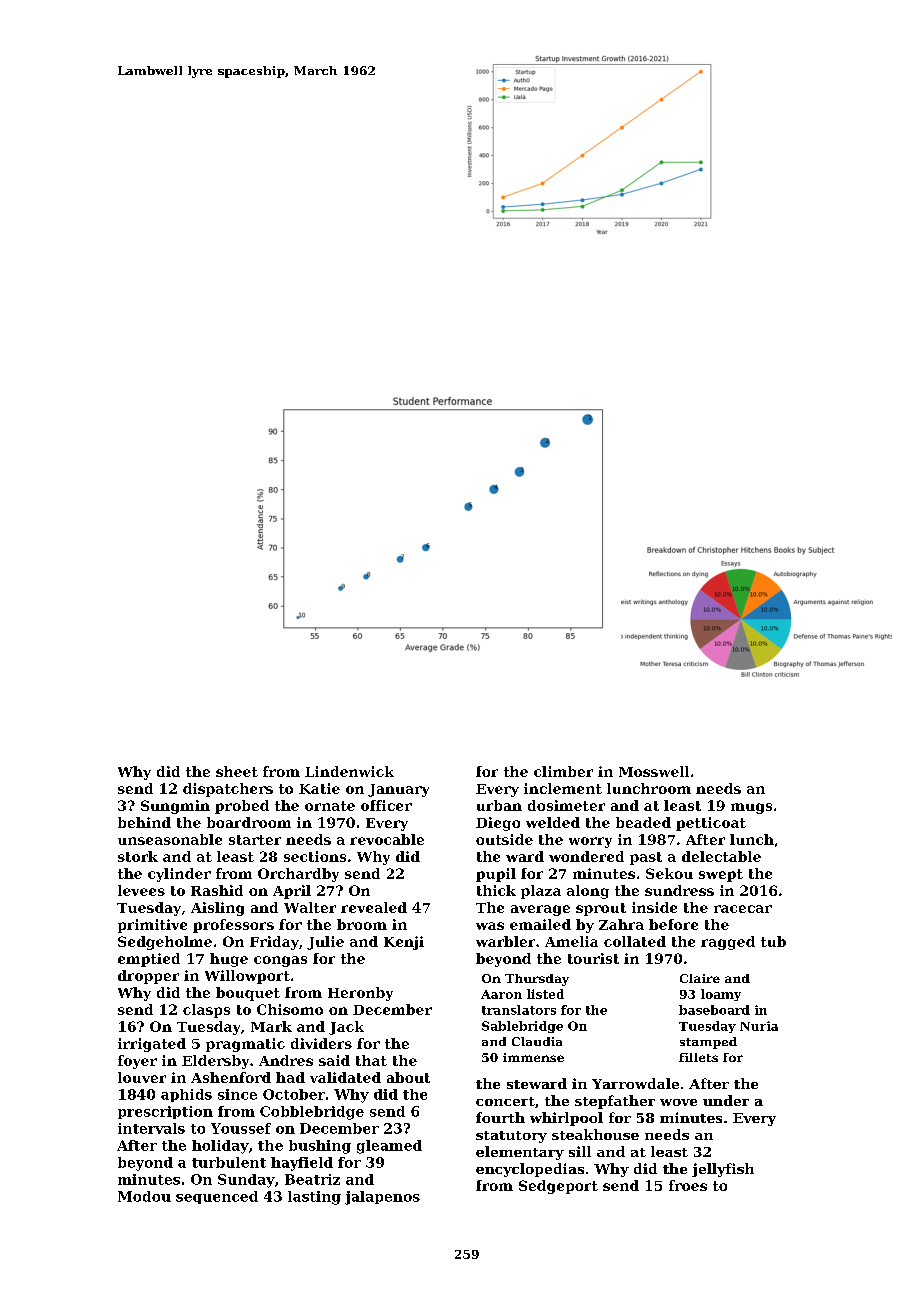  Describe the element at coordinates (175, 807) in the document. I see `Sungmin` at that location.
